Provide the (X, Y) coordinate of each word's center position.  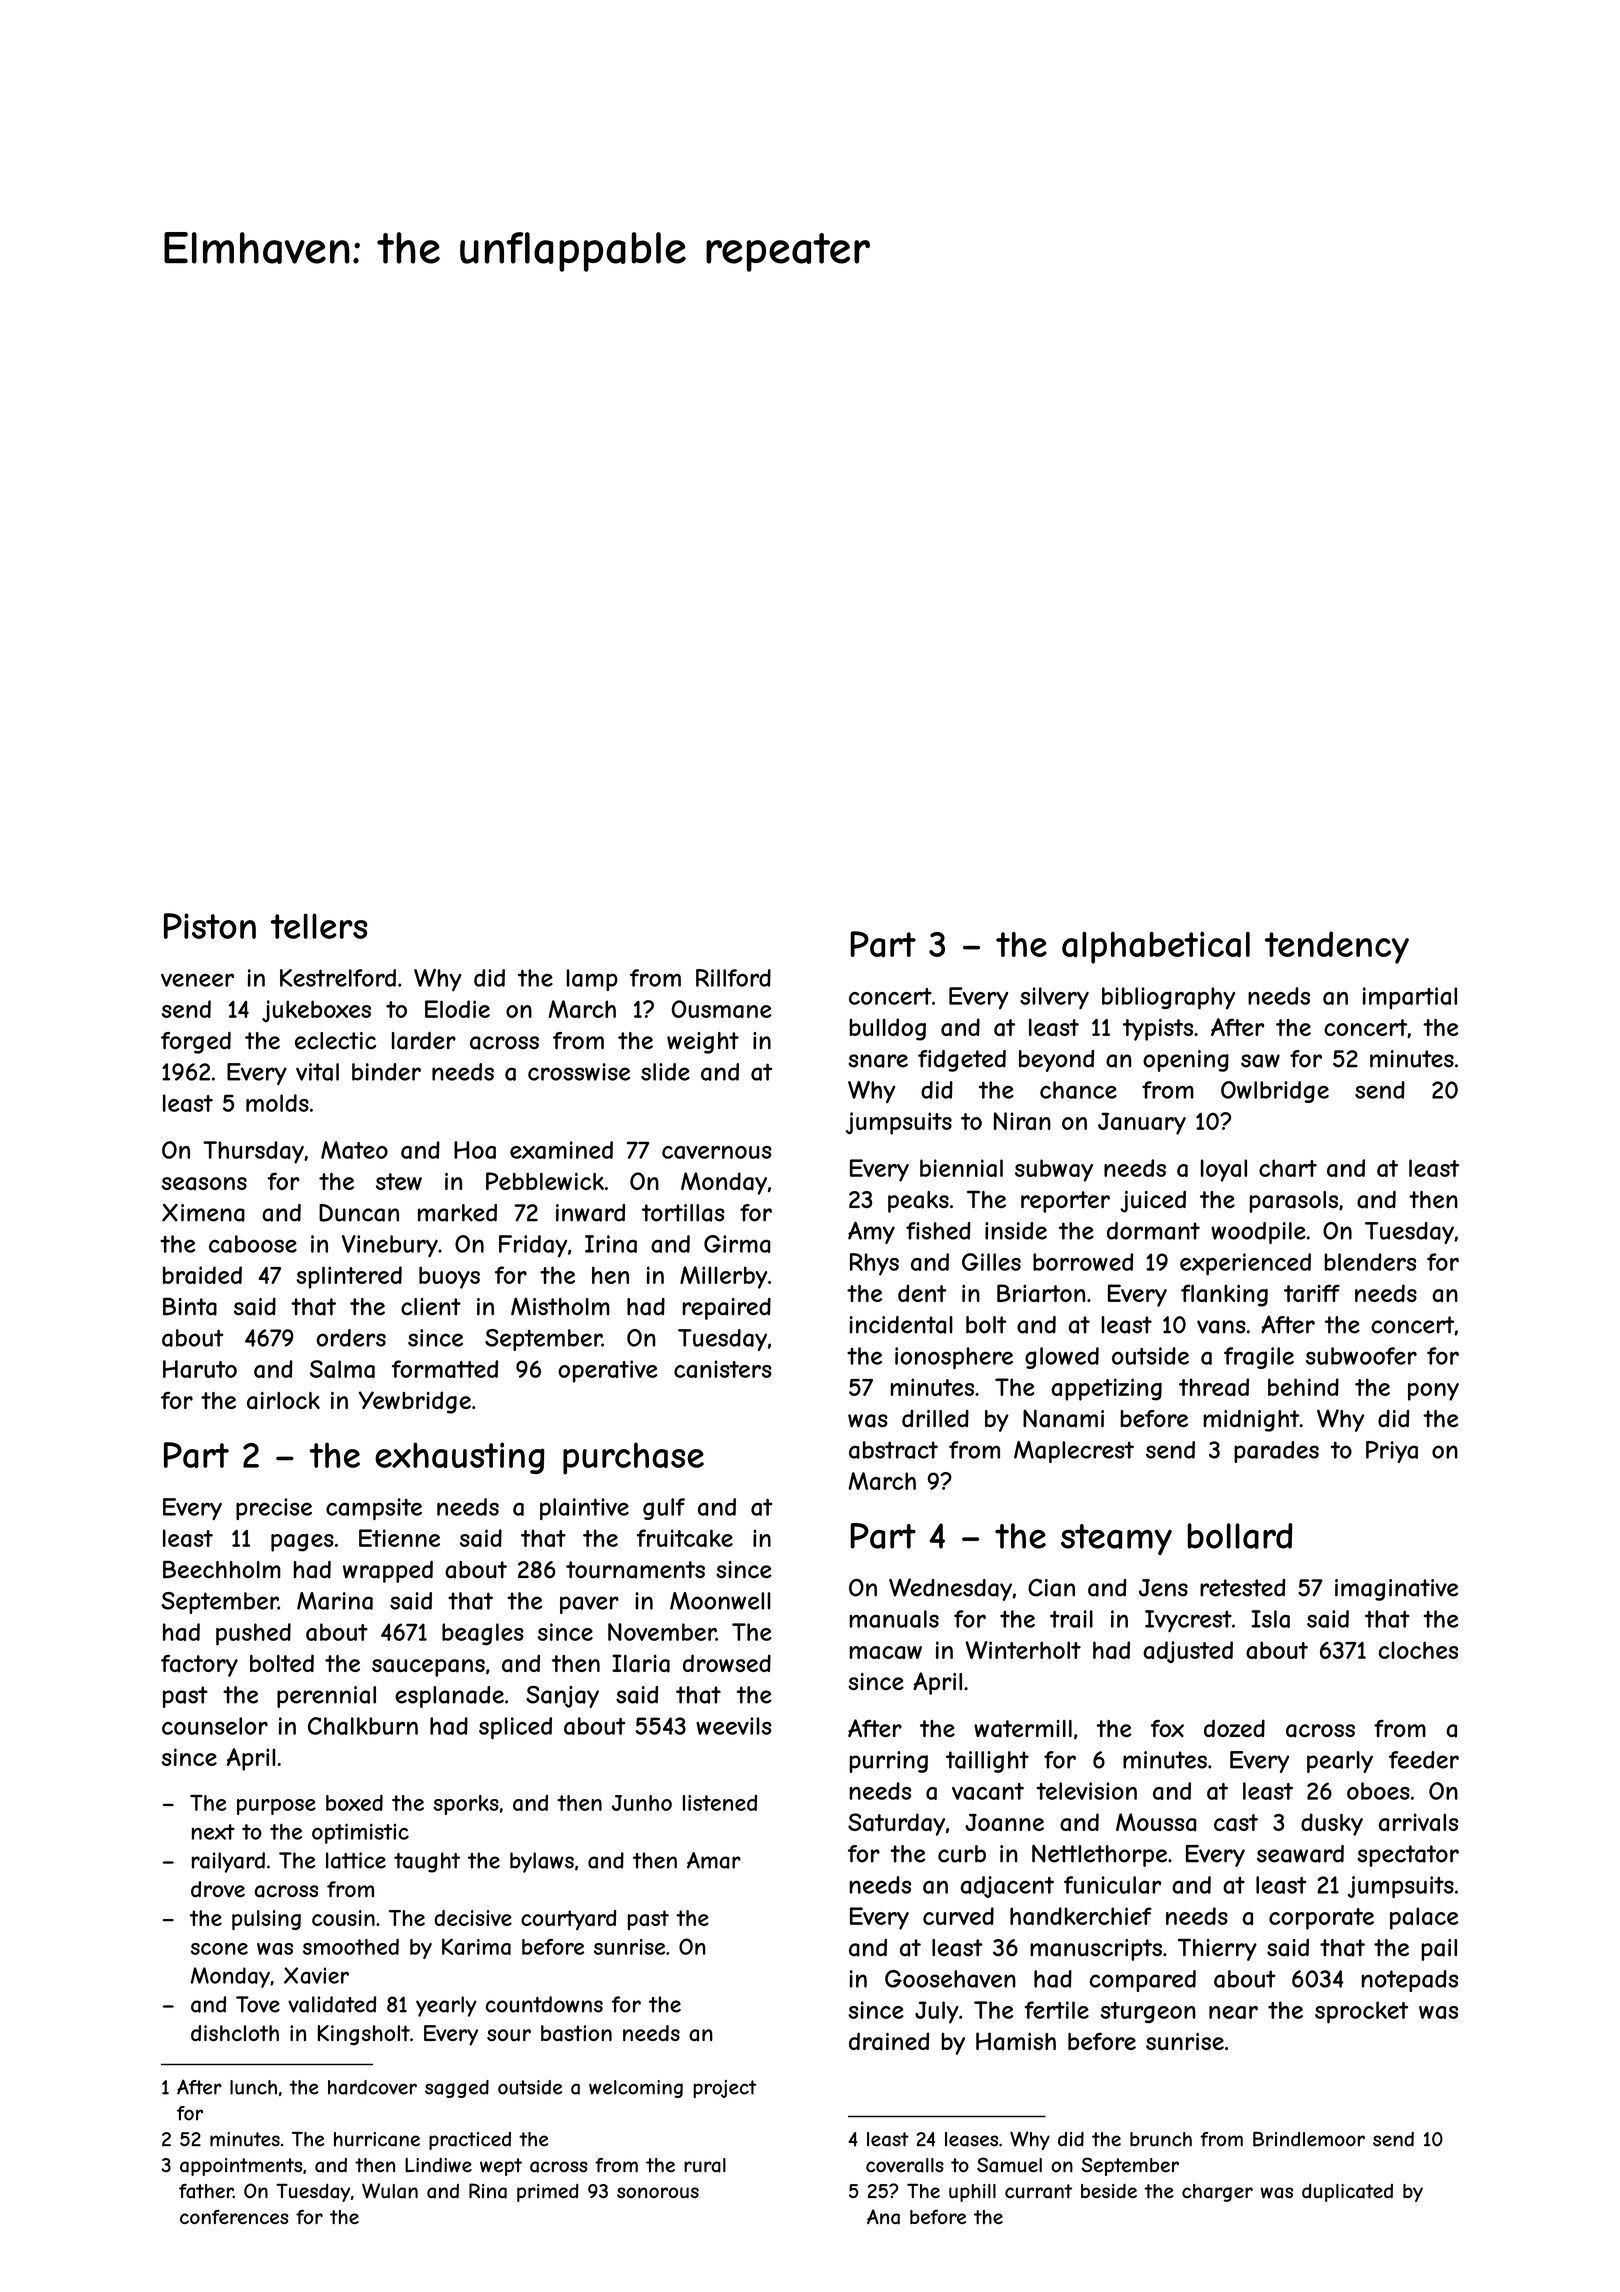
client (431, 1307)
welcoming (636, 2089)
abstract (893, 1450)
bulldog (887, 1029)
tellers (319, 926)
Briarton (1041, 1293)
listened (720, 1803)
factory (199, 1665)
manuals (894, 1619)
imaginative (1396, 1590)
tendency (1337, 947)
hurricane (377, 2139)
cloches (1418, 1650)
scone (219, 1949)
